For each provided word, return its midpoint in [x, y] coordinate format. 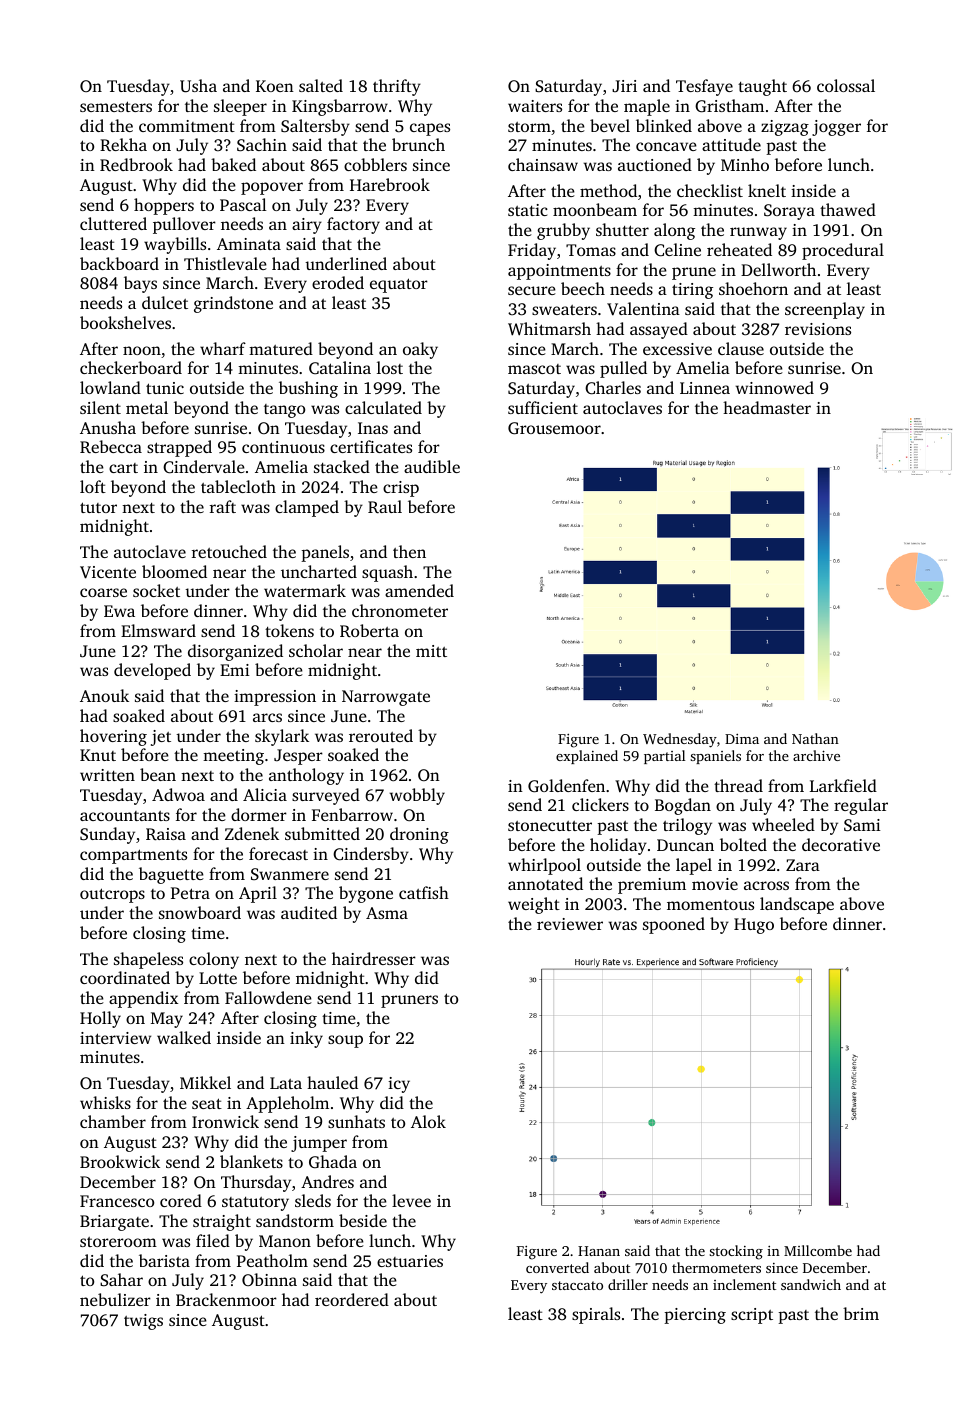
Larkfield [843, 785]
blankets [251, 1161]
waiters [535, 106]
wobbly [417, 796]
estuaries [410, 1261]
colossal [846, 85]
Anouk [104, 695]
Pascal [243, 204]
